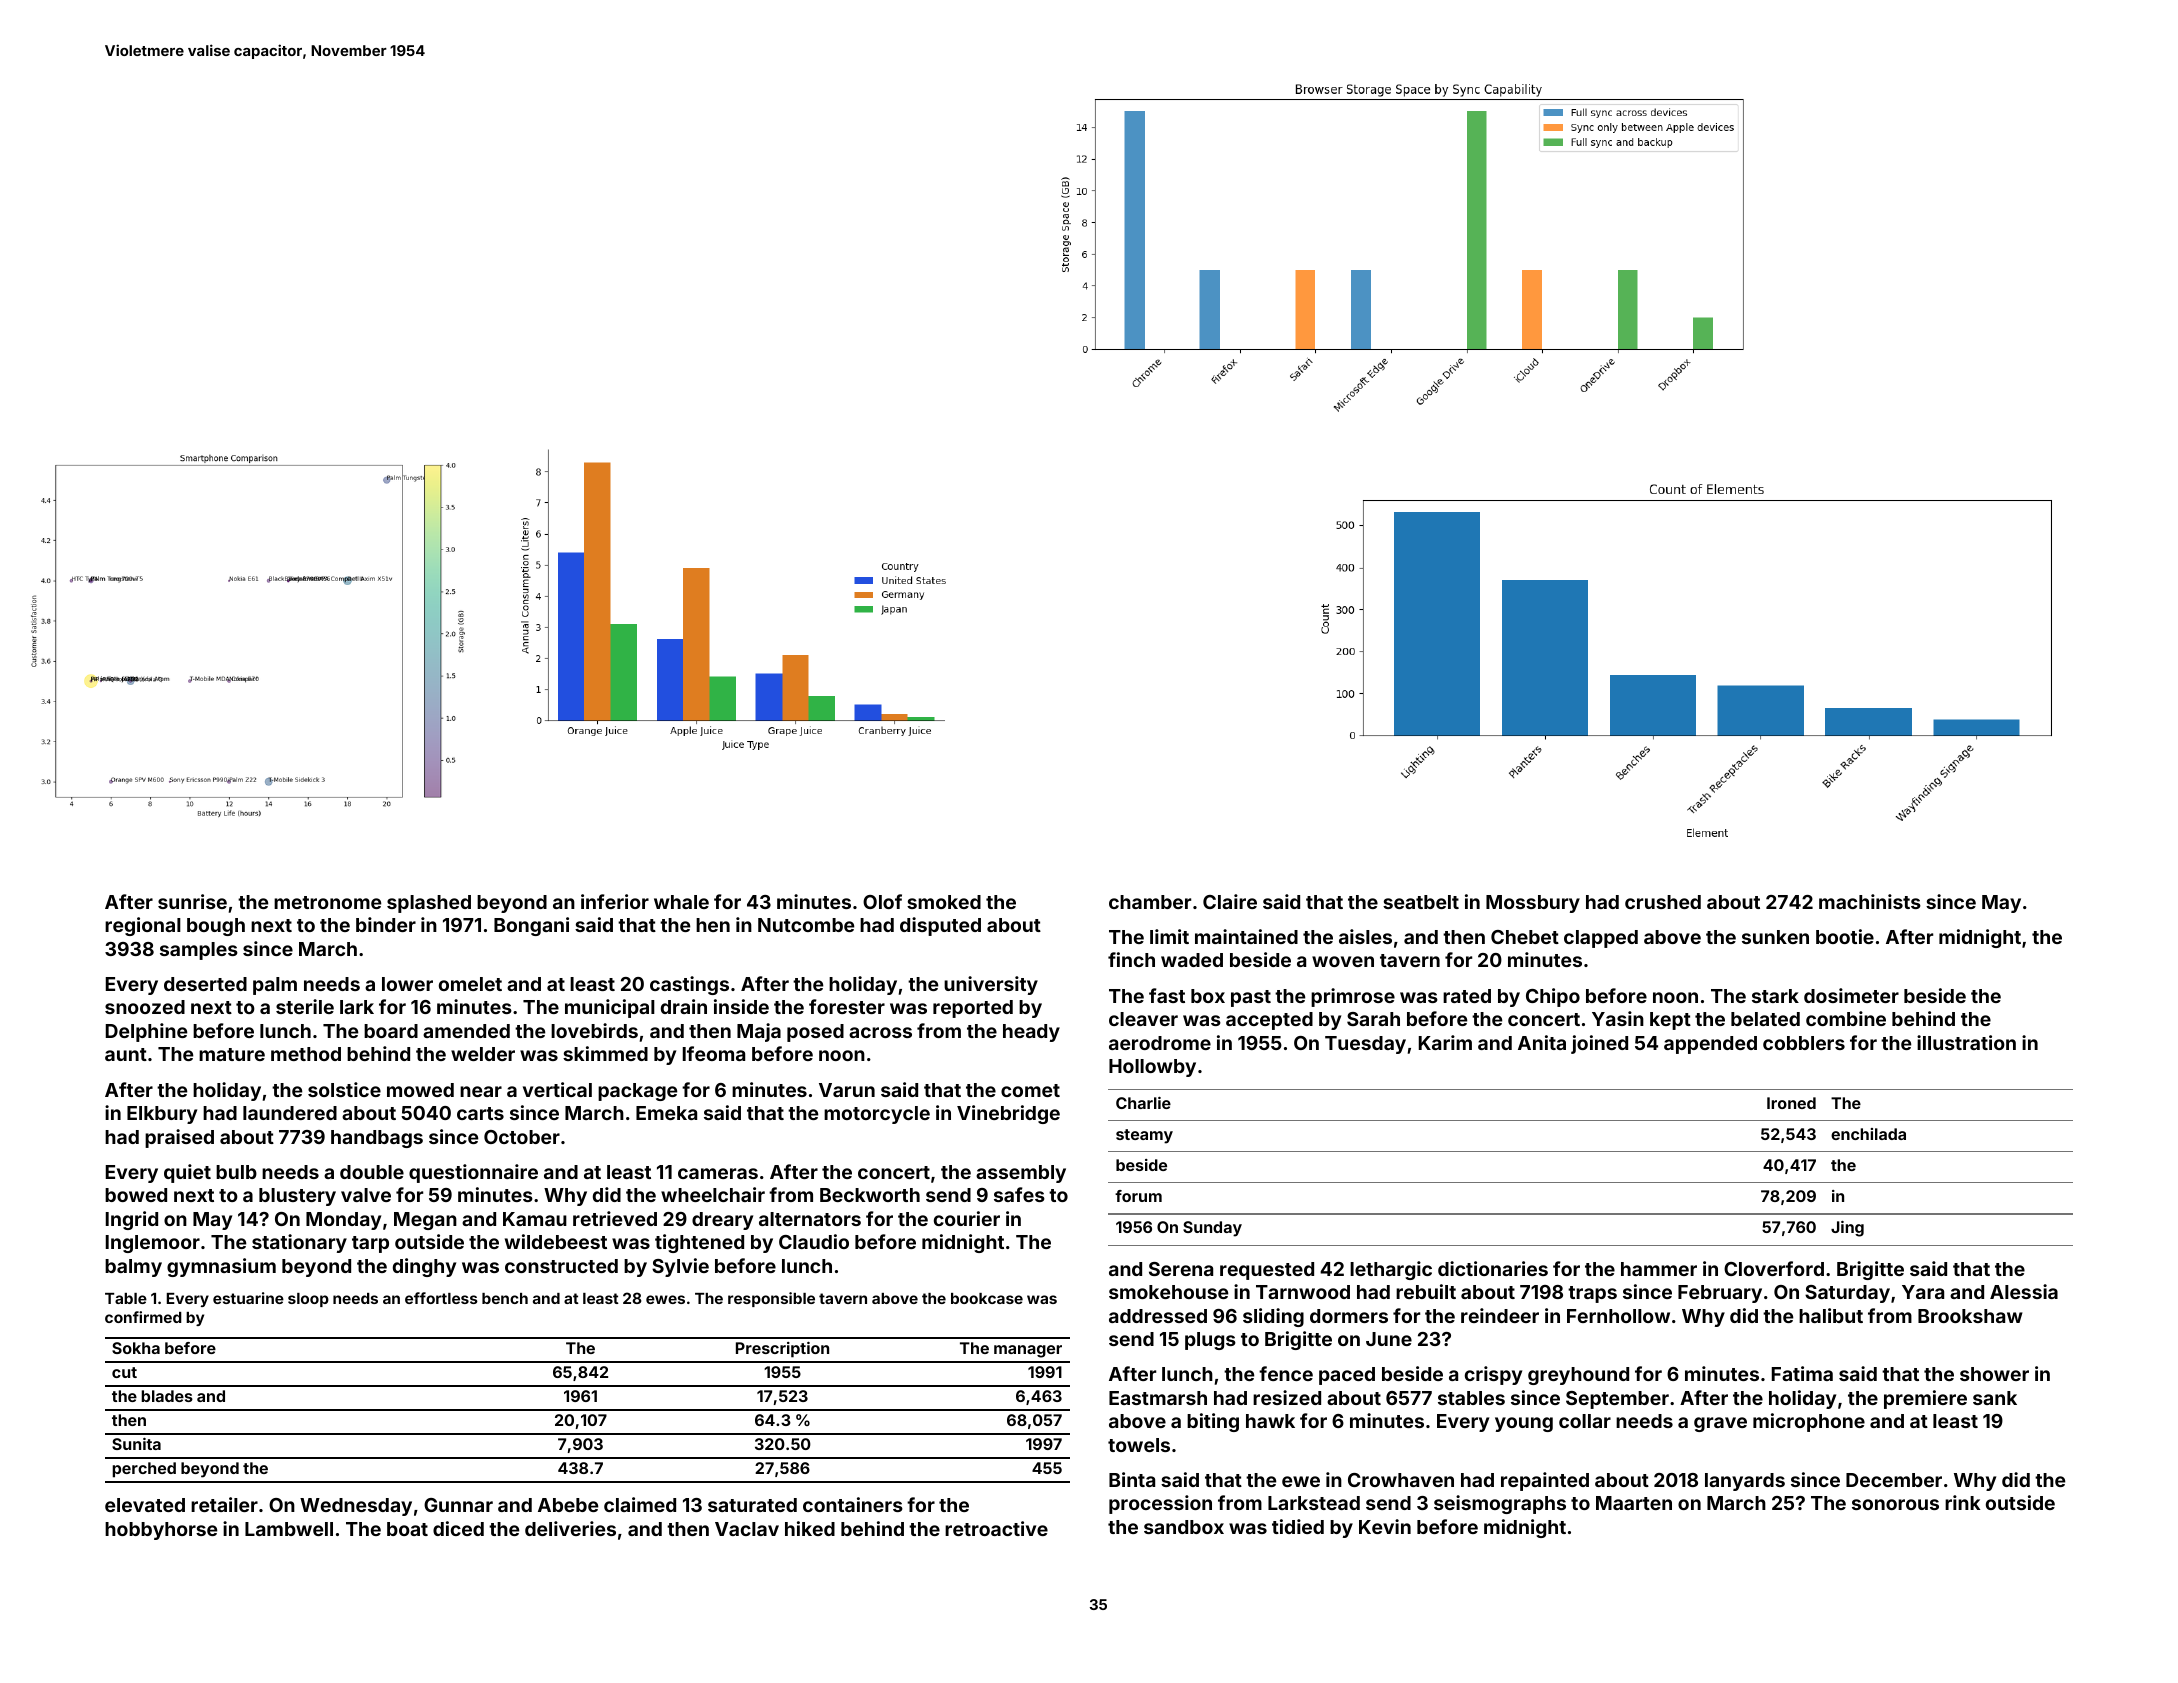 This image has height=1683, width=2178. I want to click on Claudio, so click(814, 1241).
